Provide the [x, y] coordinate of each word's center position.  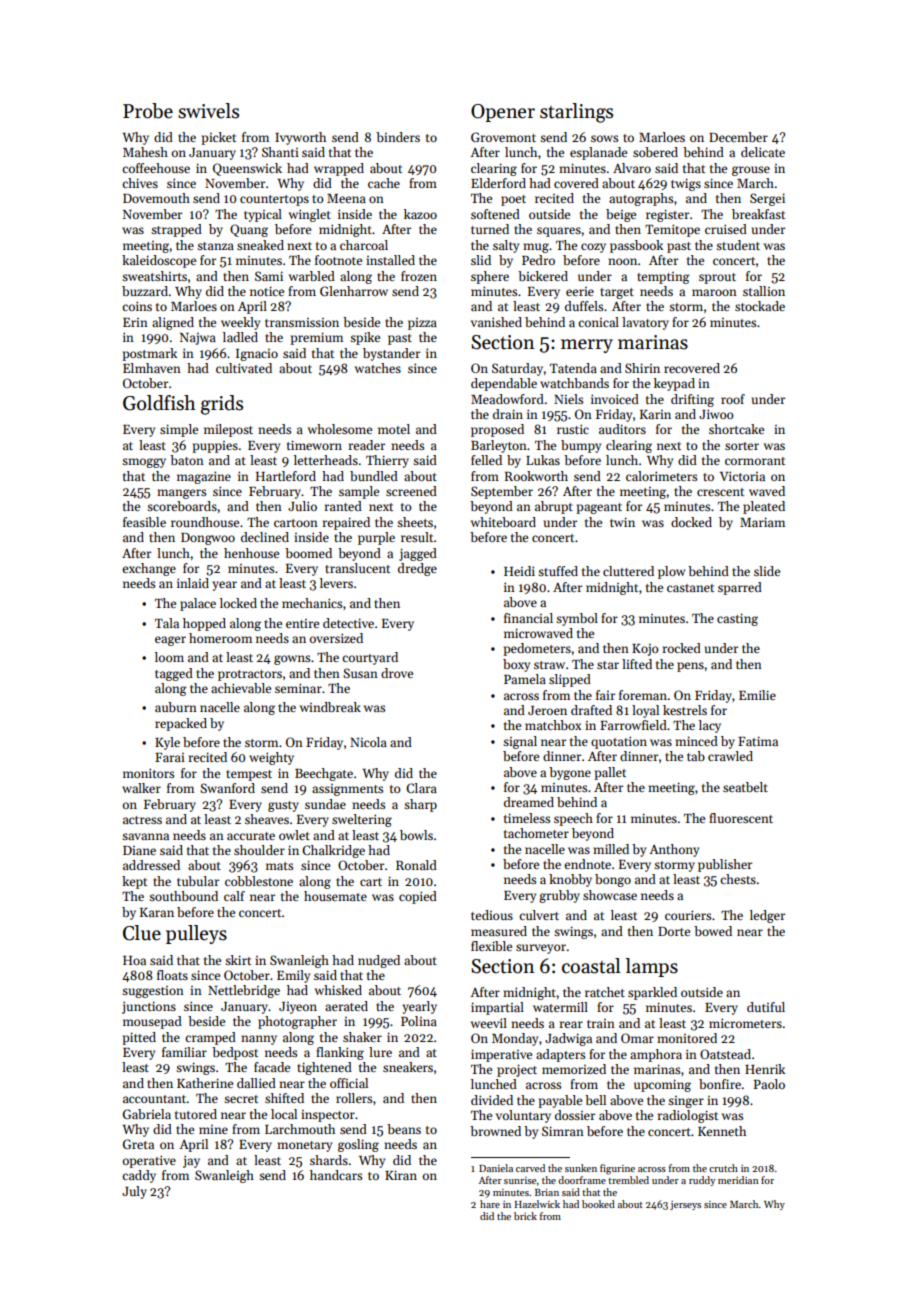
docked [691, 522]
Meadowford [507, 399]
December [738, 137]
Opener [503, 113]
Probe [148, 111]
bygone [570, 773]
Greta [138, 1144]
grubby [559, 896]
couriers [688, 915]
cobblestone [259, 881]
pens [690, 667]
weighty [271, 758]
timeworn [314, 445]
